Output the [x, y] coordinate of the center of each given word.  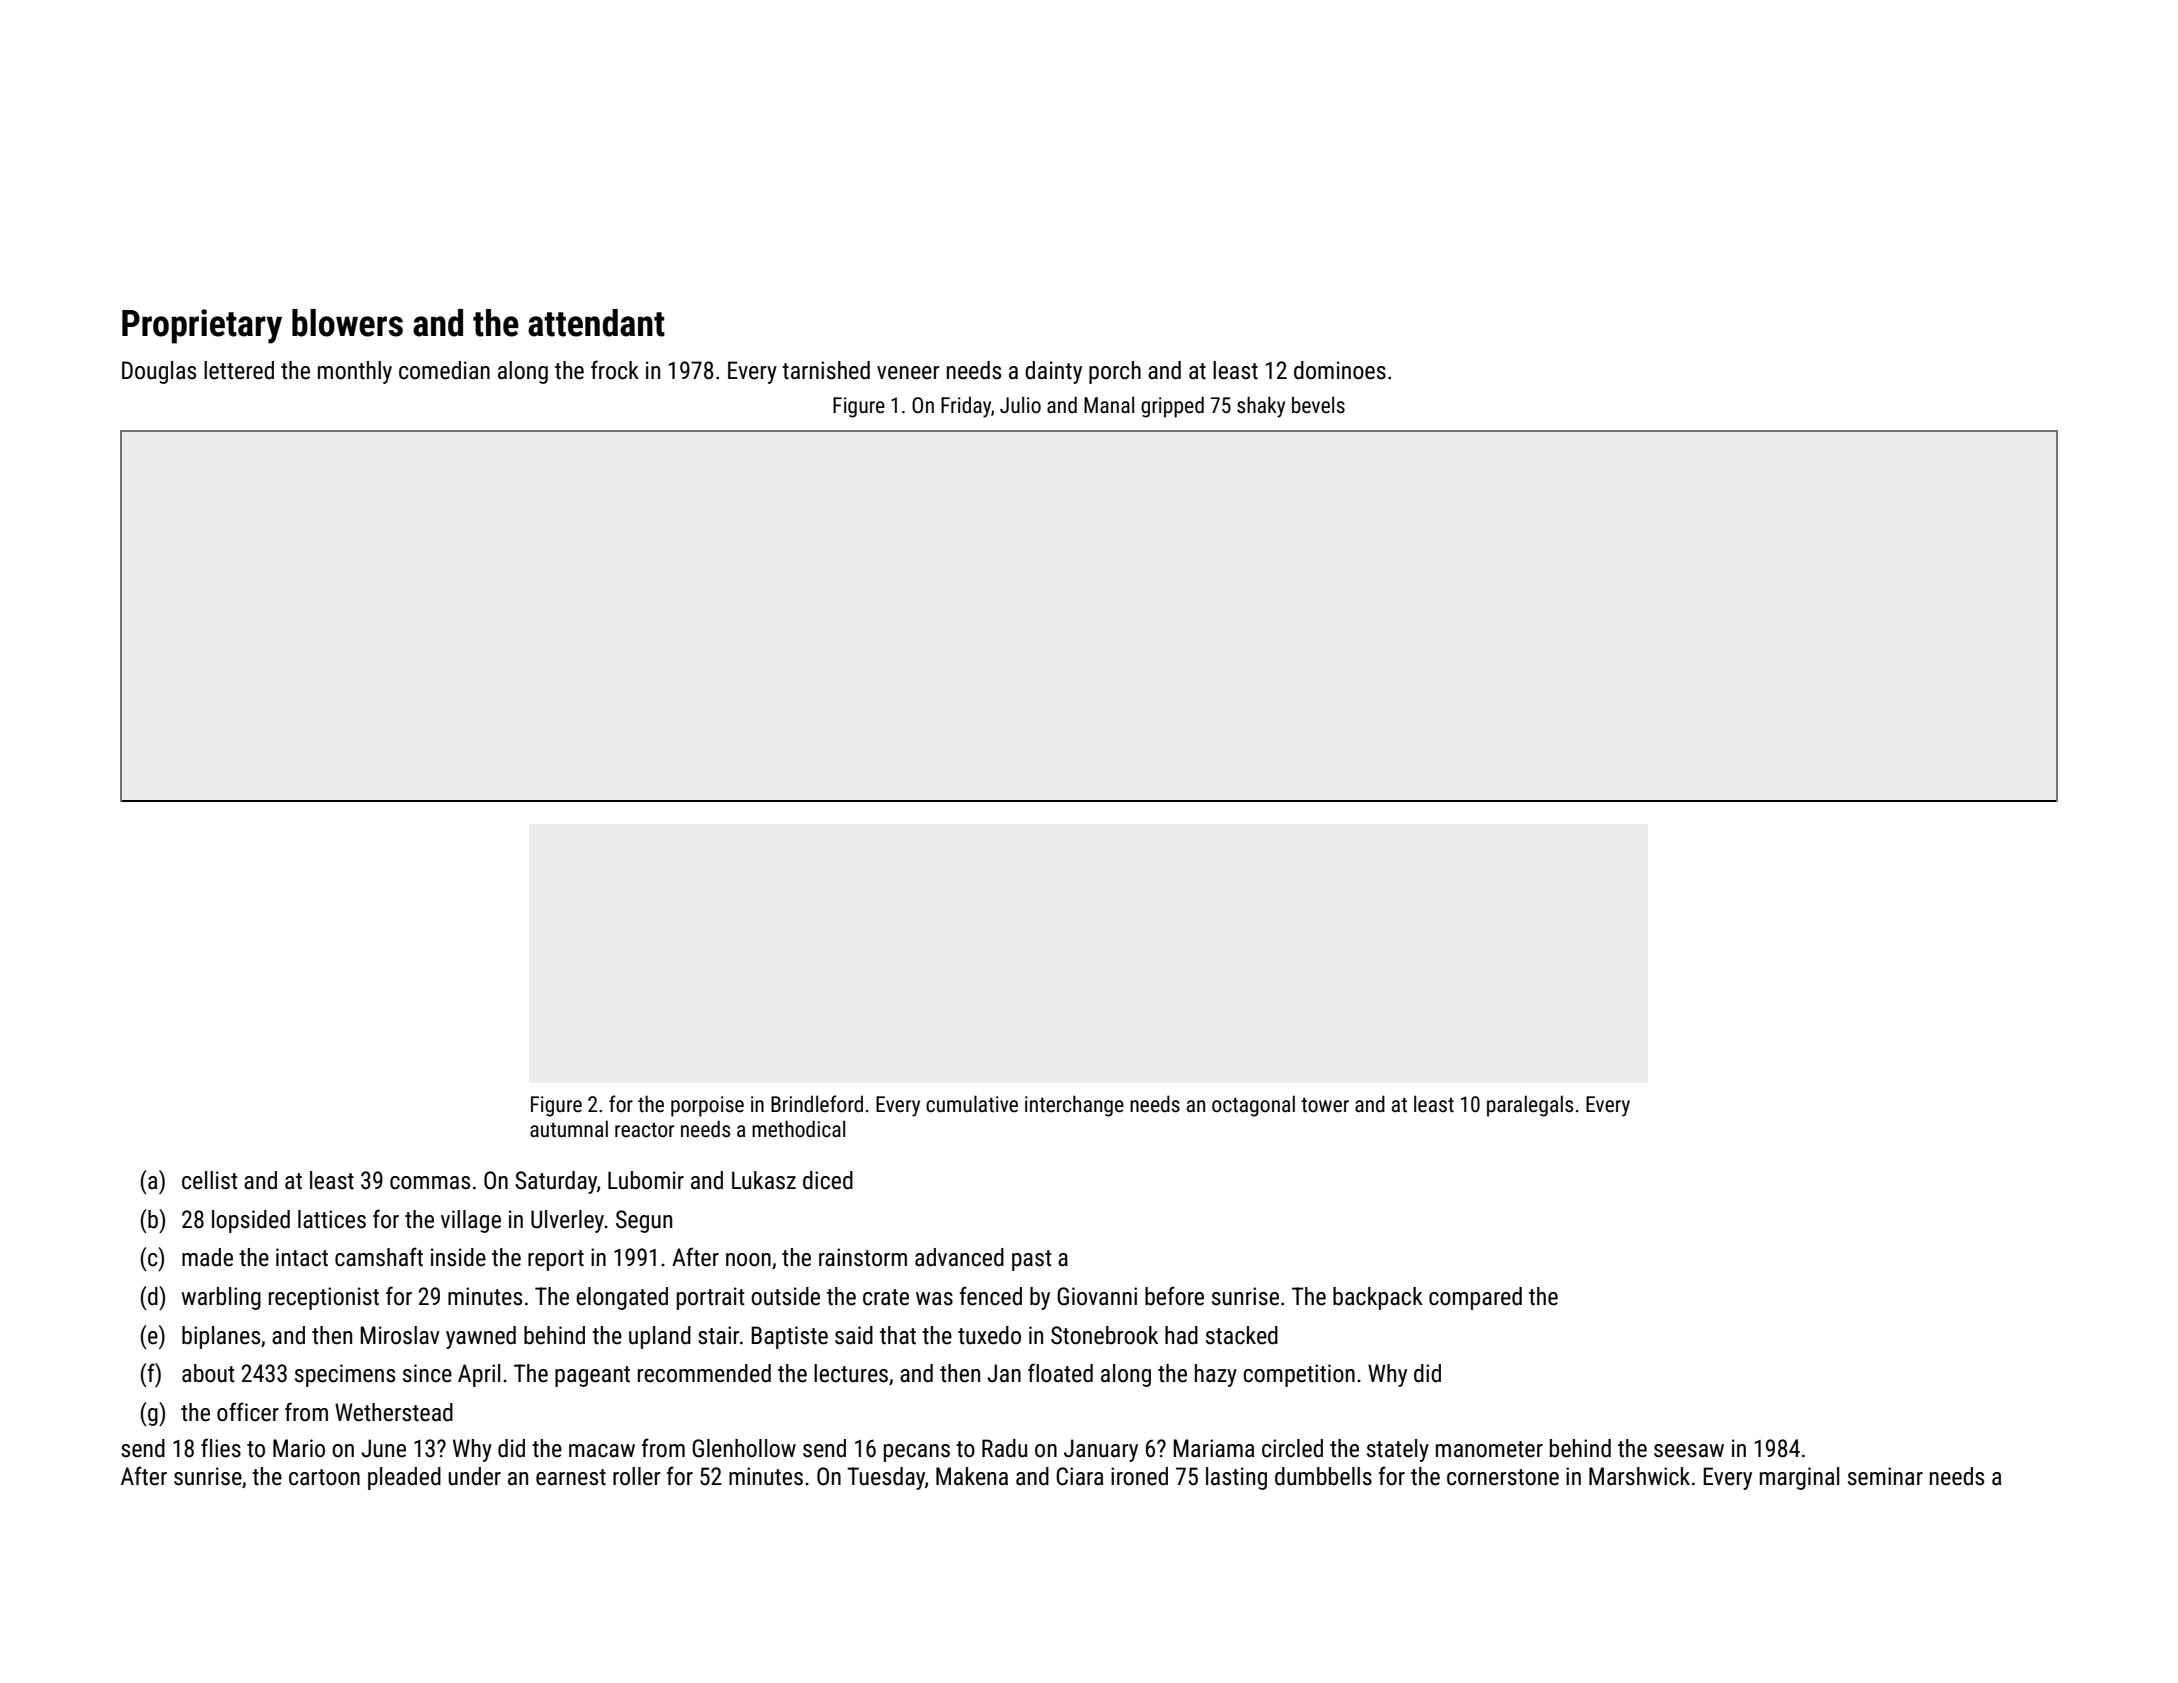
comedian [444, 370]
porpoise [707, 1106]
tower [1325, 1105]
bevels [1318, 405]
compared [1475, 1298]
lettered [239, 370]
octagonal [1253, 1106]
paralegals [1530, 1106]
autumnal [569, 1128]
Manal [1109, 404]
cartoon [324, 1477]
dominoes [1340, 370]
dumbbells [1323, 1476]
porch [1115, 372]
